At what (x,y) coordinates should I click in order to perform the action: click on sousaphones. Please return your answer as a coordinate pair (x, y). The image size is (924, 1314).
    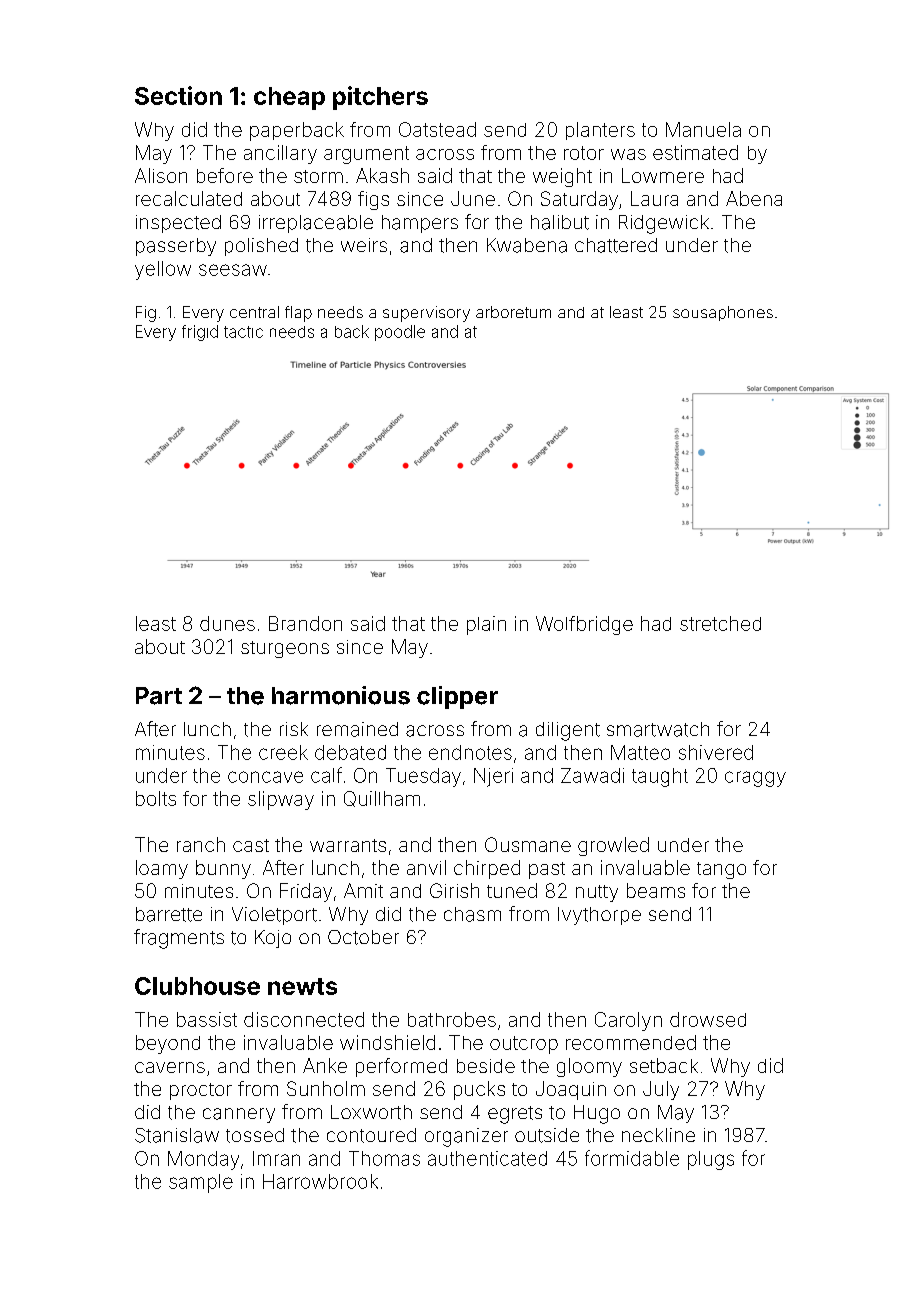
    Looking at the image, I should click on (723, 313).
